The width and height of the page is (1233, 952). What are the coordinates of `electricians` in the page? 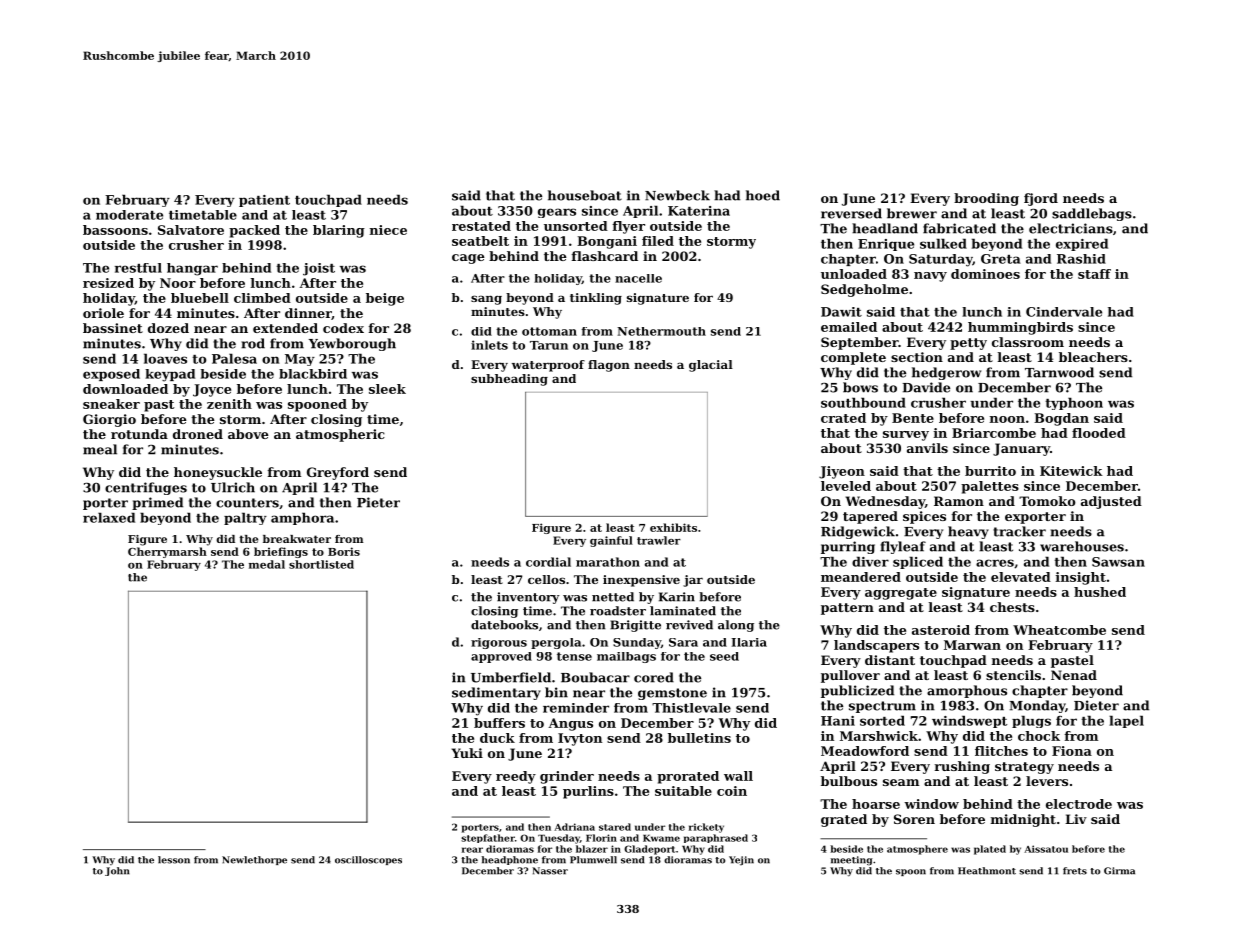 It's located at (1071, 228).
